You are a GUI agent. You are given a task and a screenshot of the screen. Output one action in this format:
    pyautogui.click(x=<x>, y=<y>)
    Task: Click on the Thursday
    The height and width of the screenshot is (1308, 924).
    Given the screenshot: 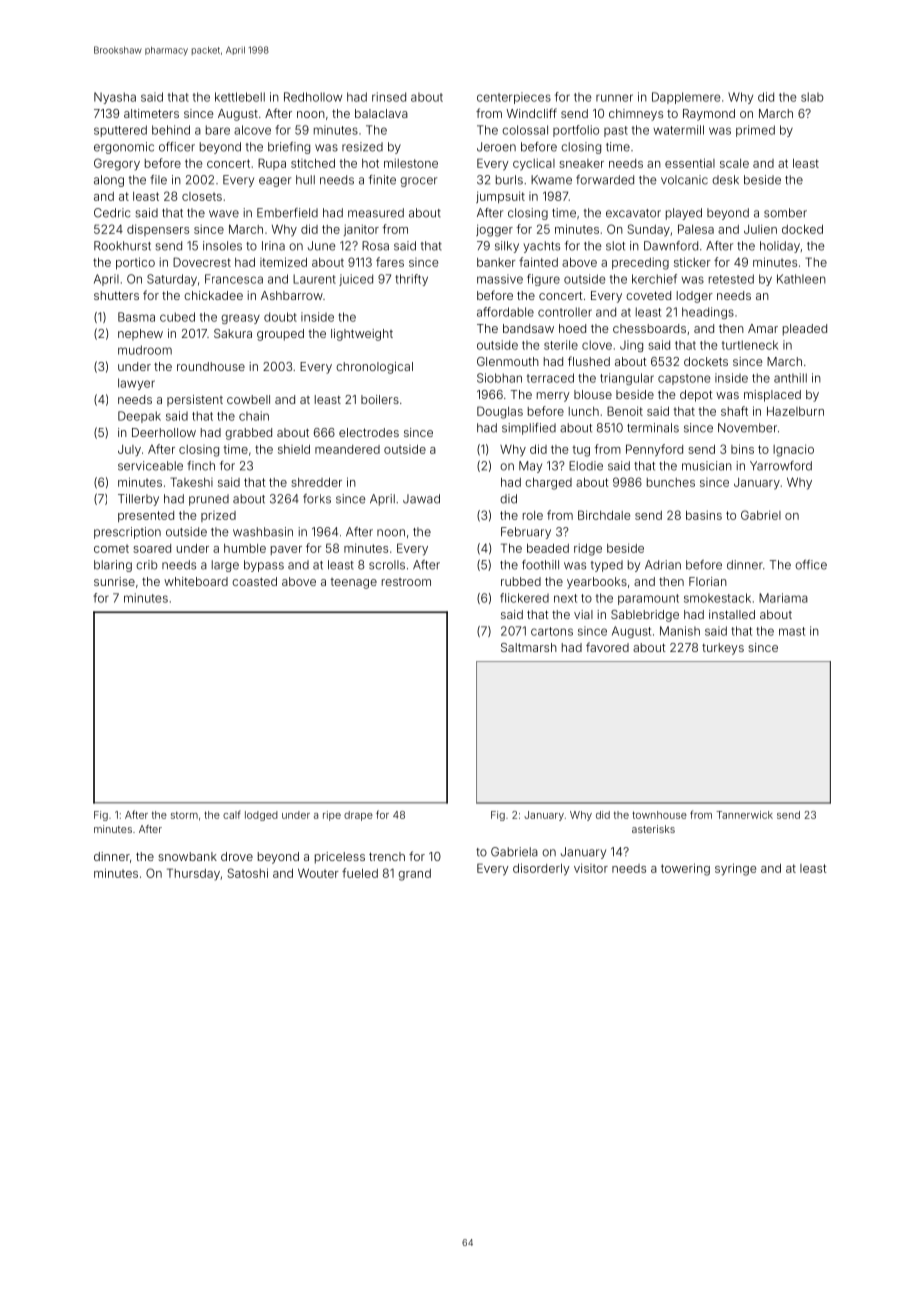 What is the action you would take?
    pyautogui.click(x=193, y=874)
